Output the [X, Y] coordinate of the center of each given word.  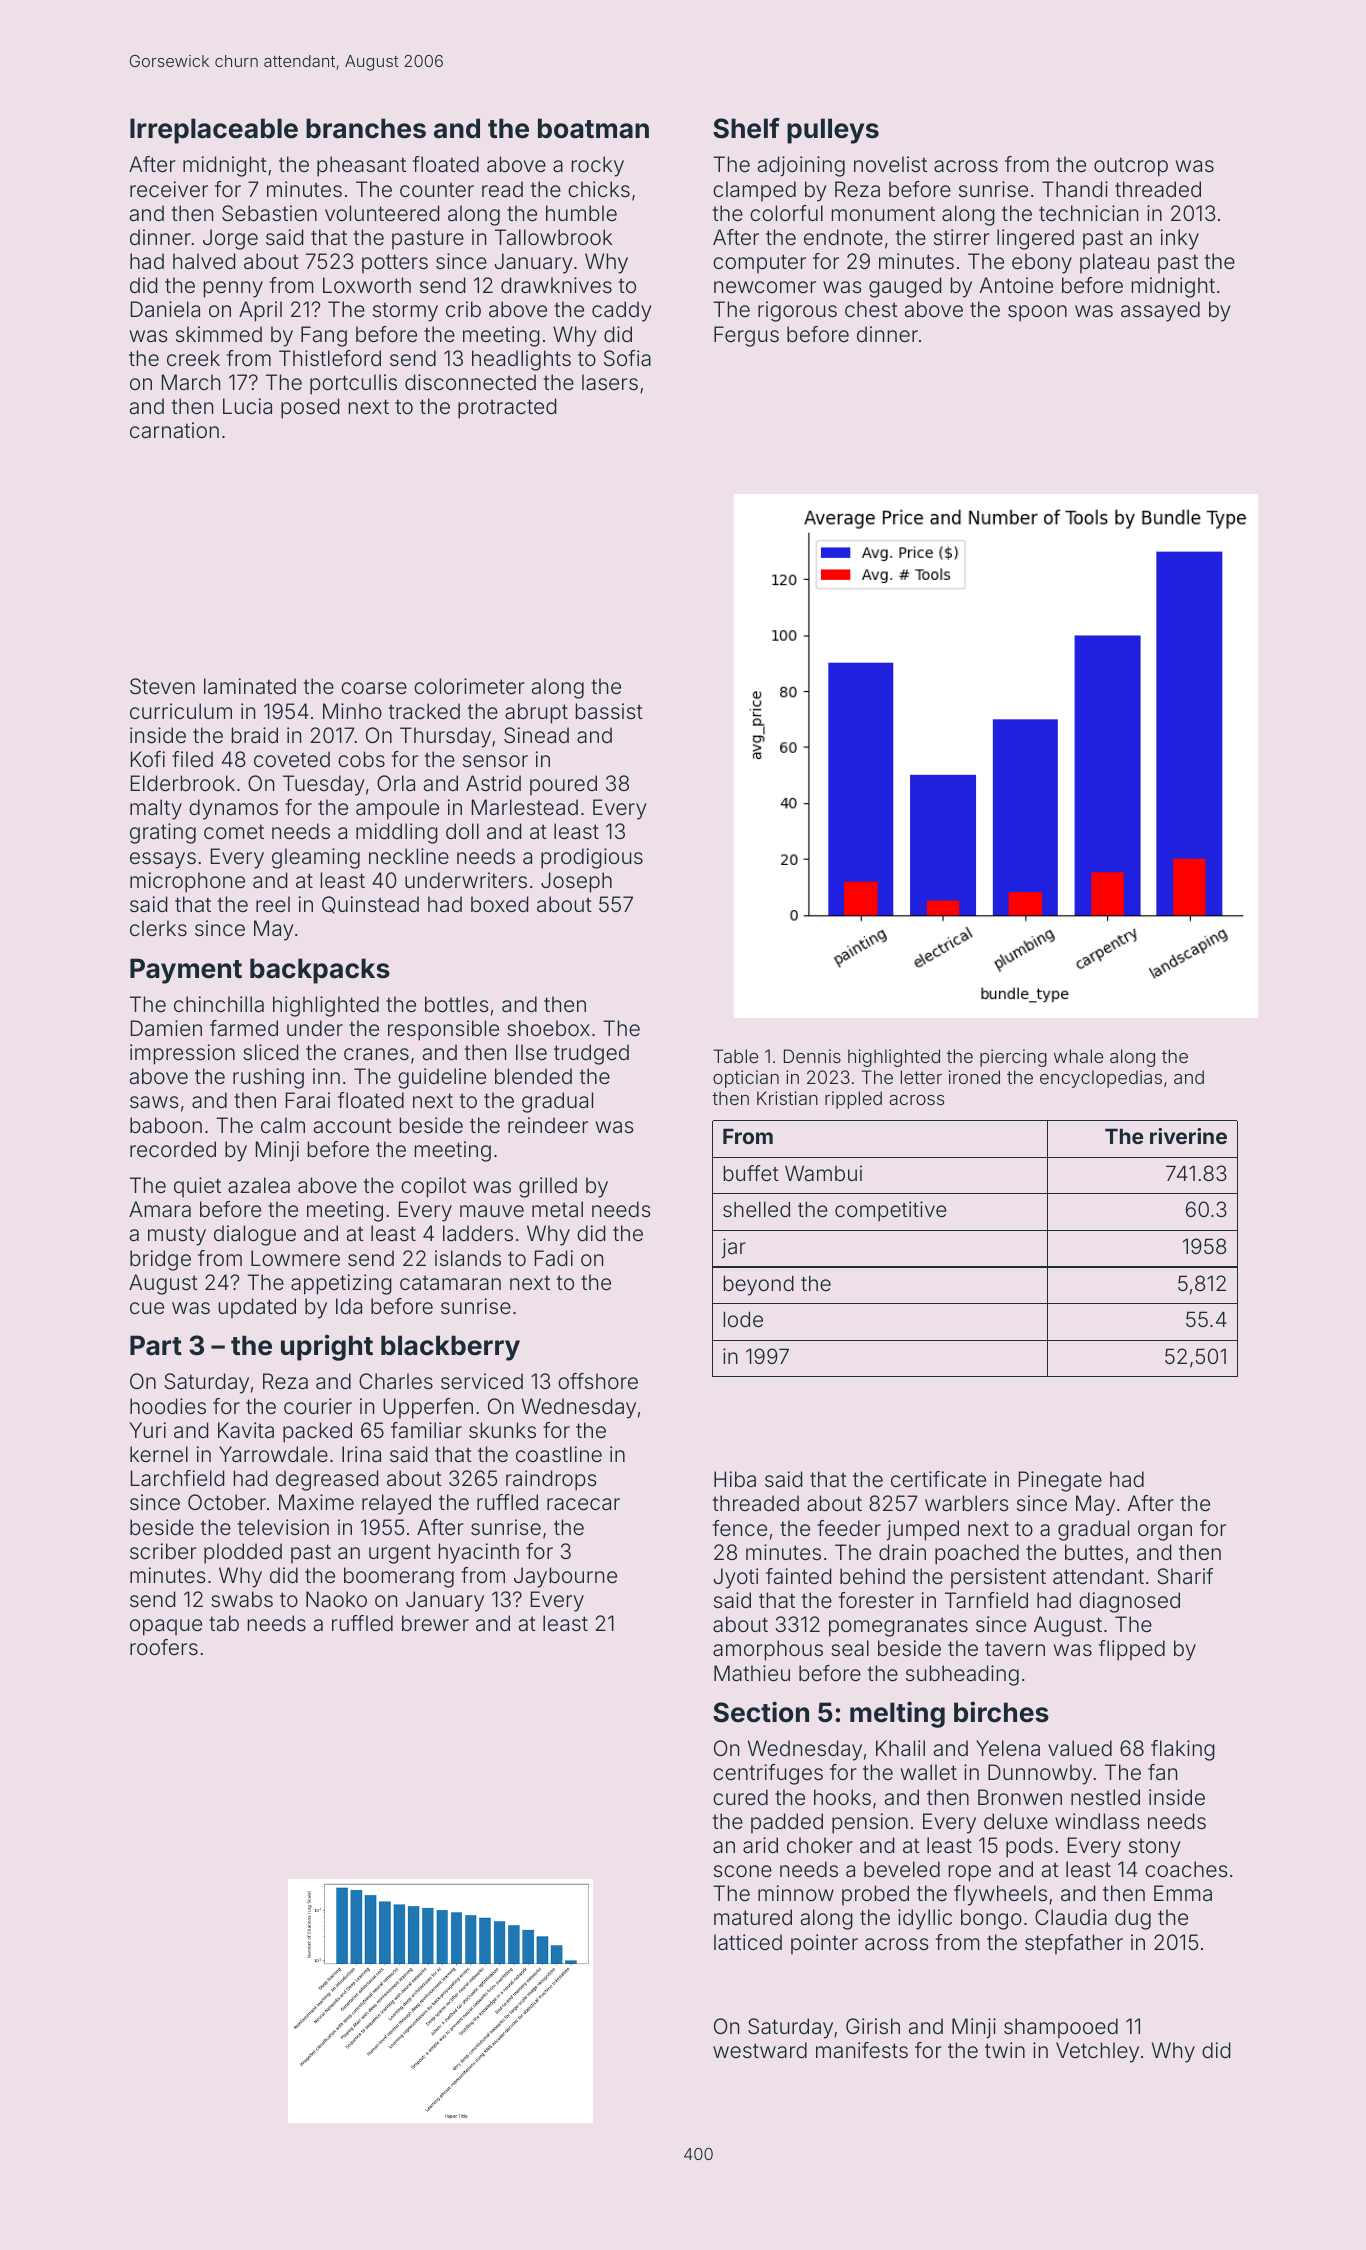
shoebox [548, 1028]
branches [366, 128]
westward [760, 2050]
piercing [1013, 1058]
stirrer [962, 237]
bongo [991, 1919]
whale [1078, 1056]
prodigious [592, 858]
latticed [748, 1942]
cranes [376, 1054]
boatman [593, 128]
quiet [197, 1187]
